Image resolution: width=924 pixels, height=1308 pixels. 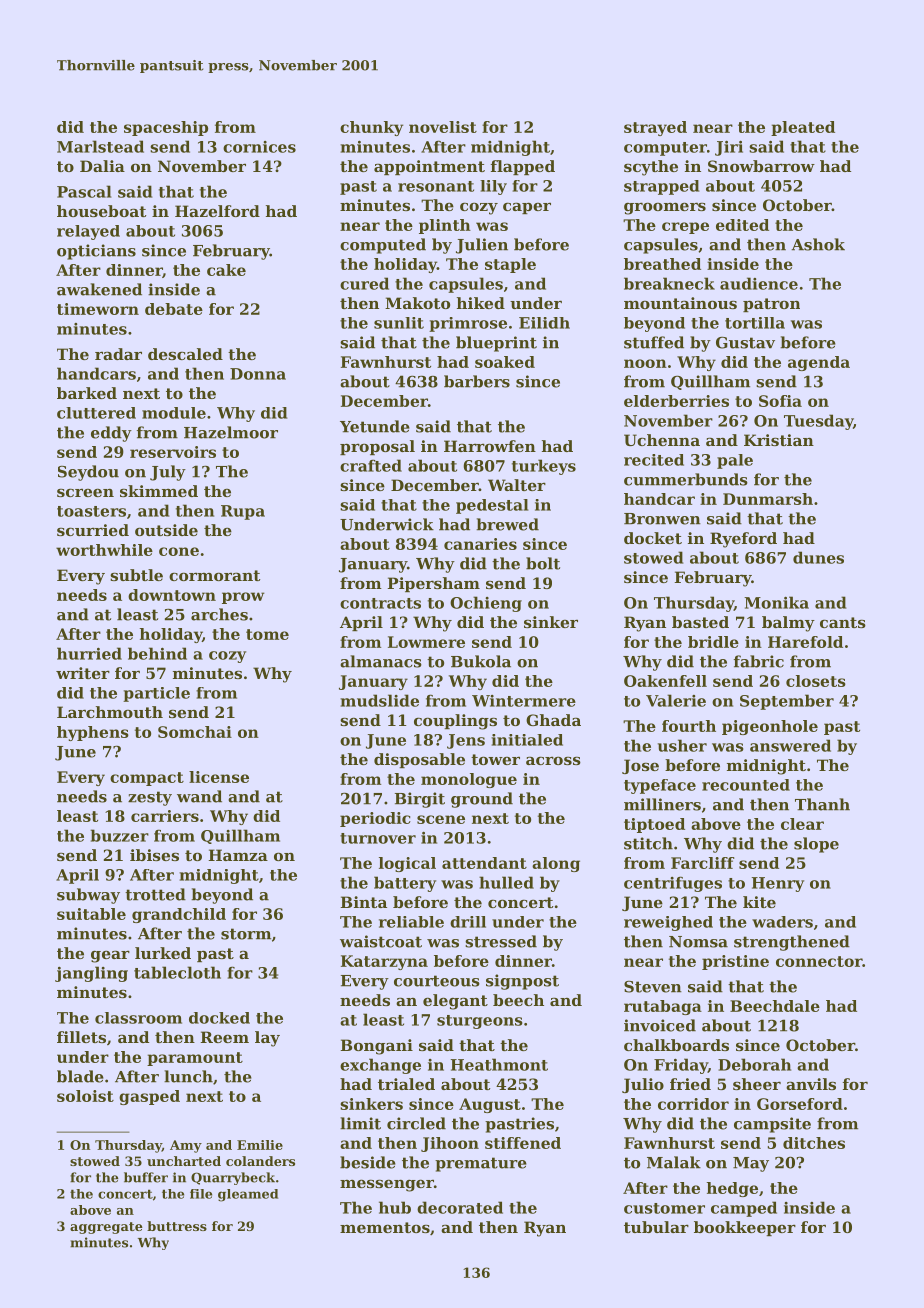 I want to click on computer, so click(x=665, y=149).
